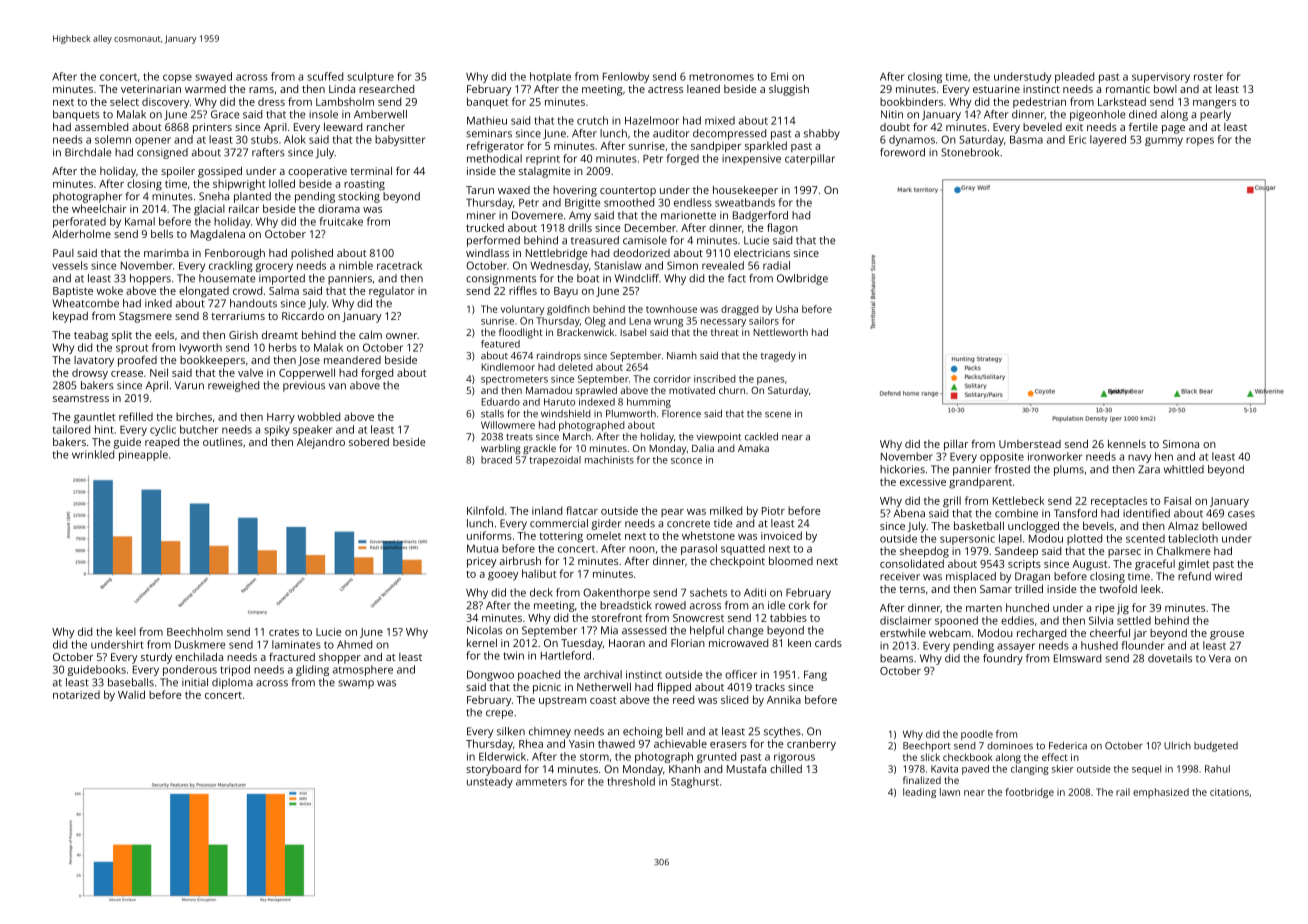 The image size is (1308, 924). I want to click on crease, so click(127, 374).
